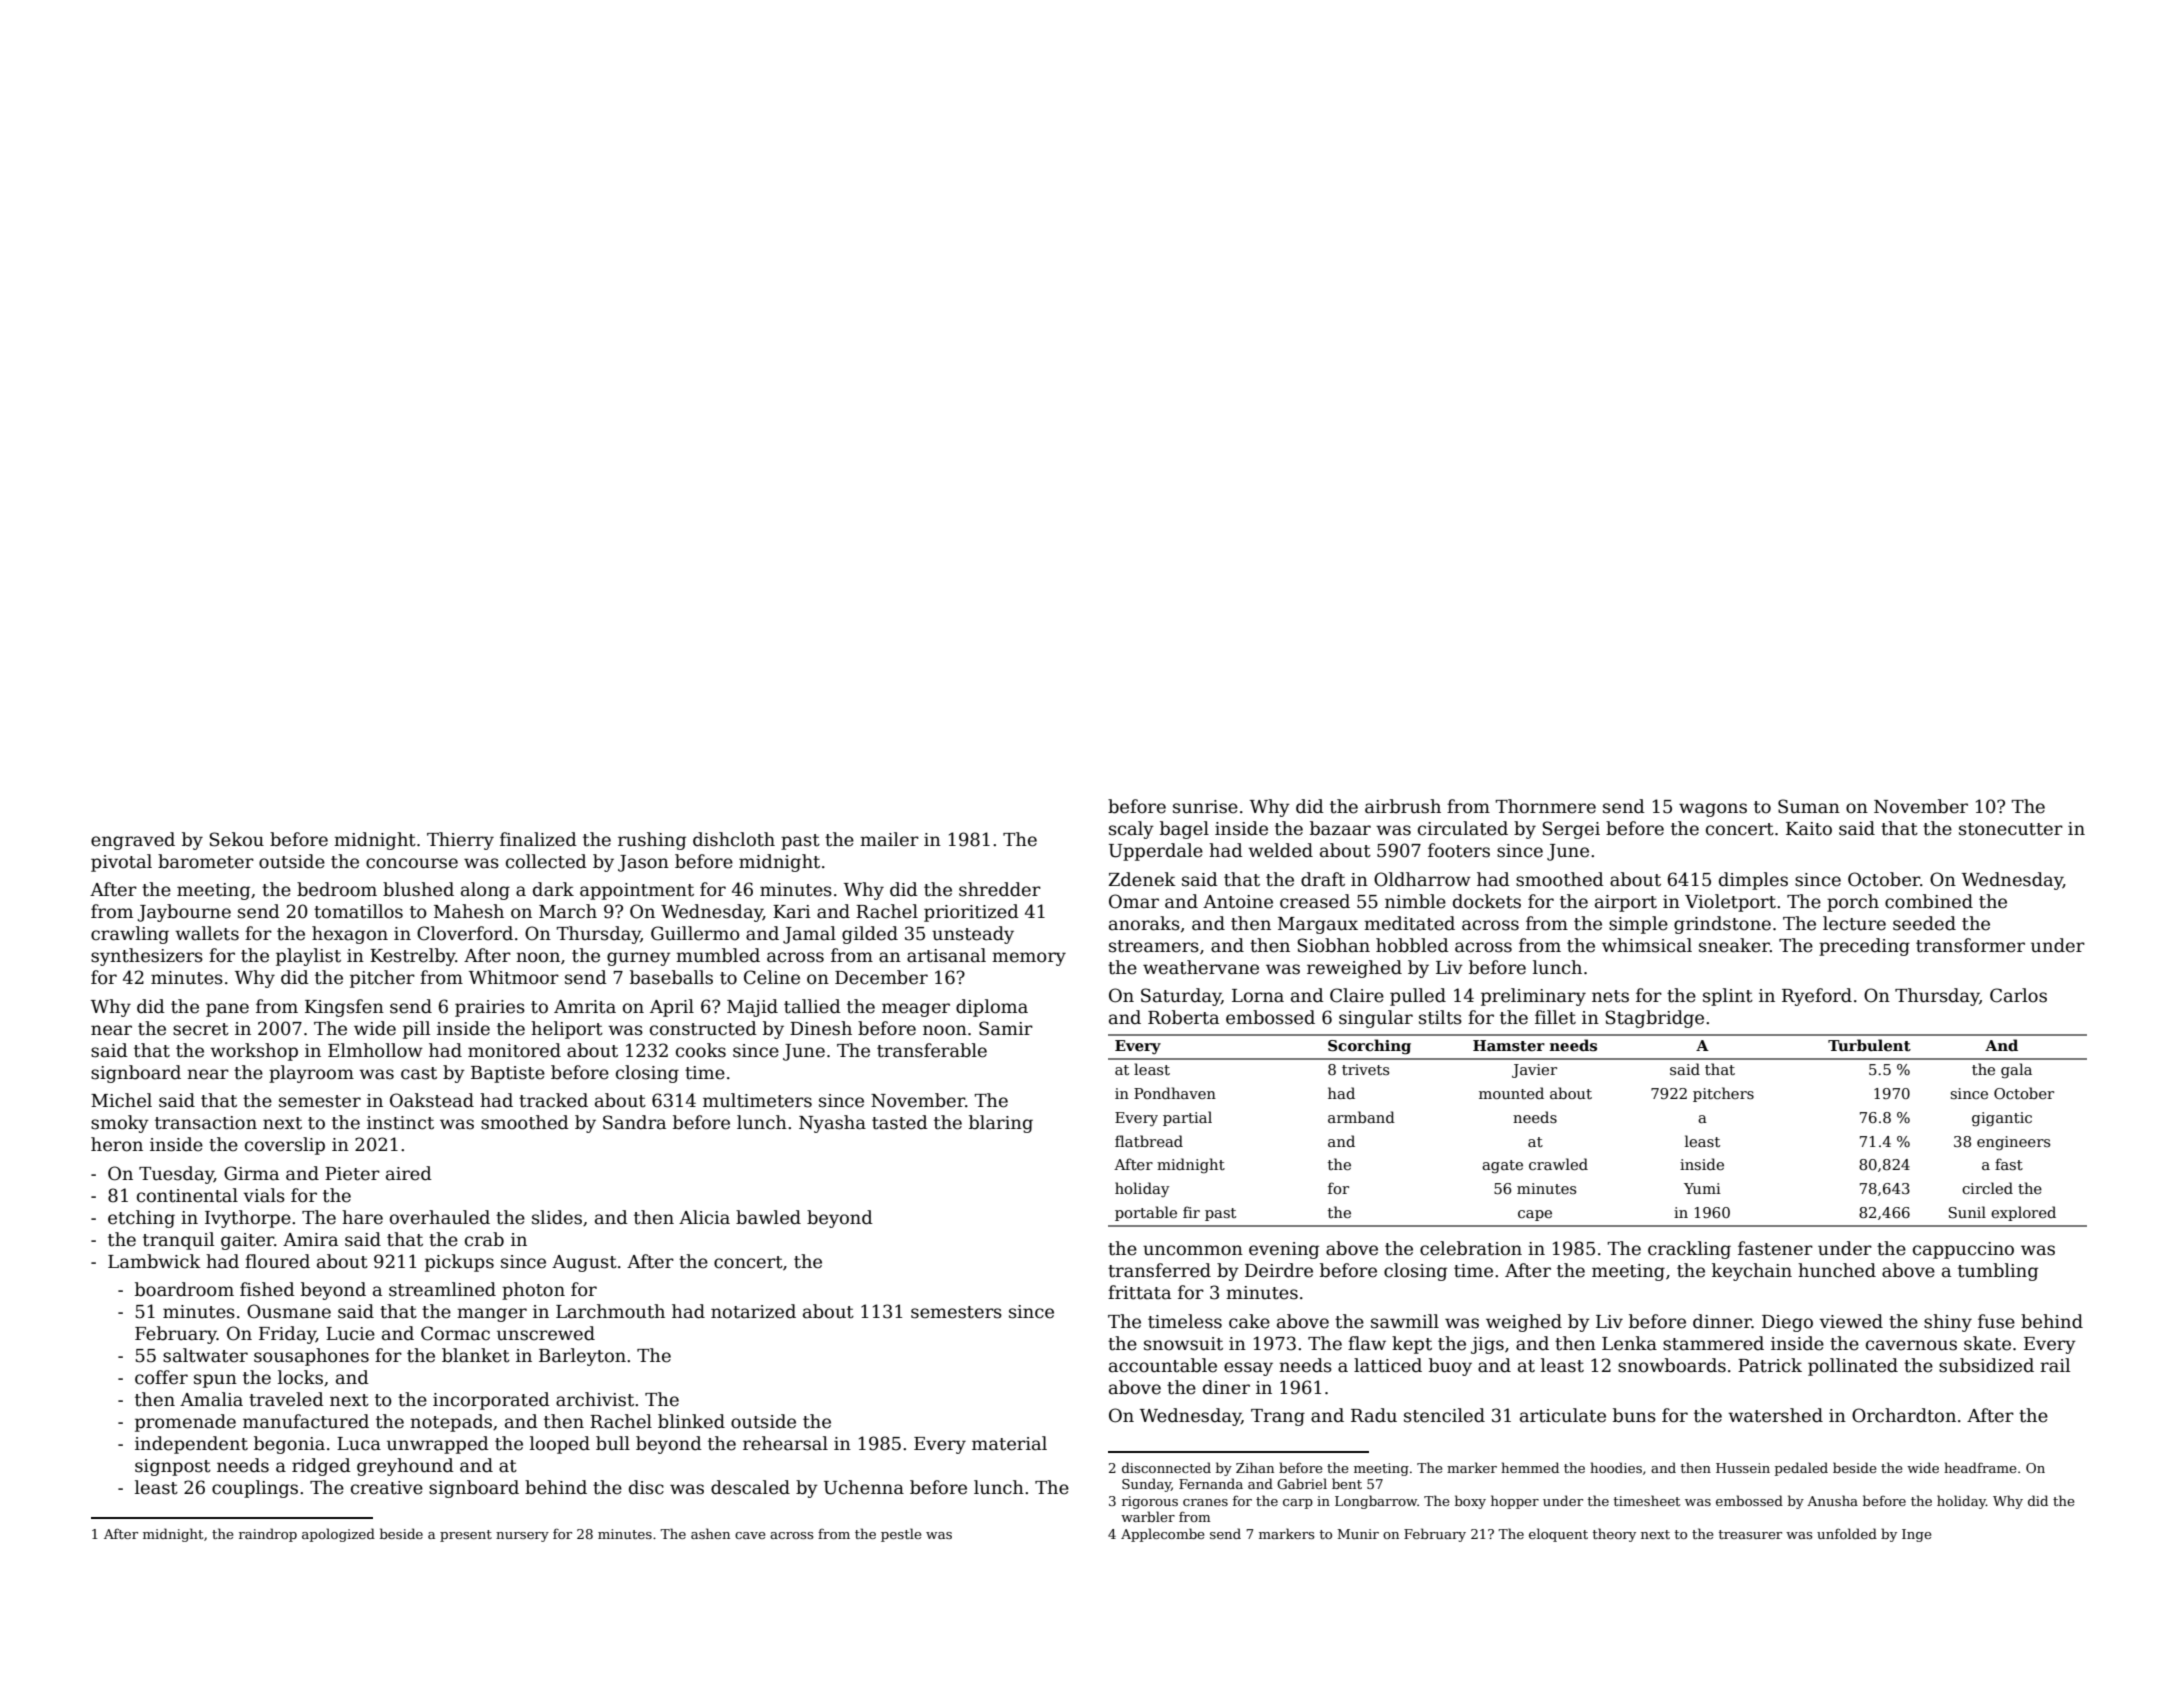 The width and height of the screenshot is (2178, 1683). Describe the element at coordinates (117, 1144) in the screenshot. I see `heron` at that location.
